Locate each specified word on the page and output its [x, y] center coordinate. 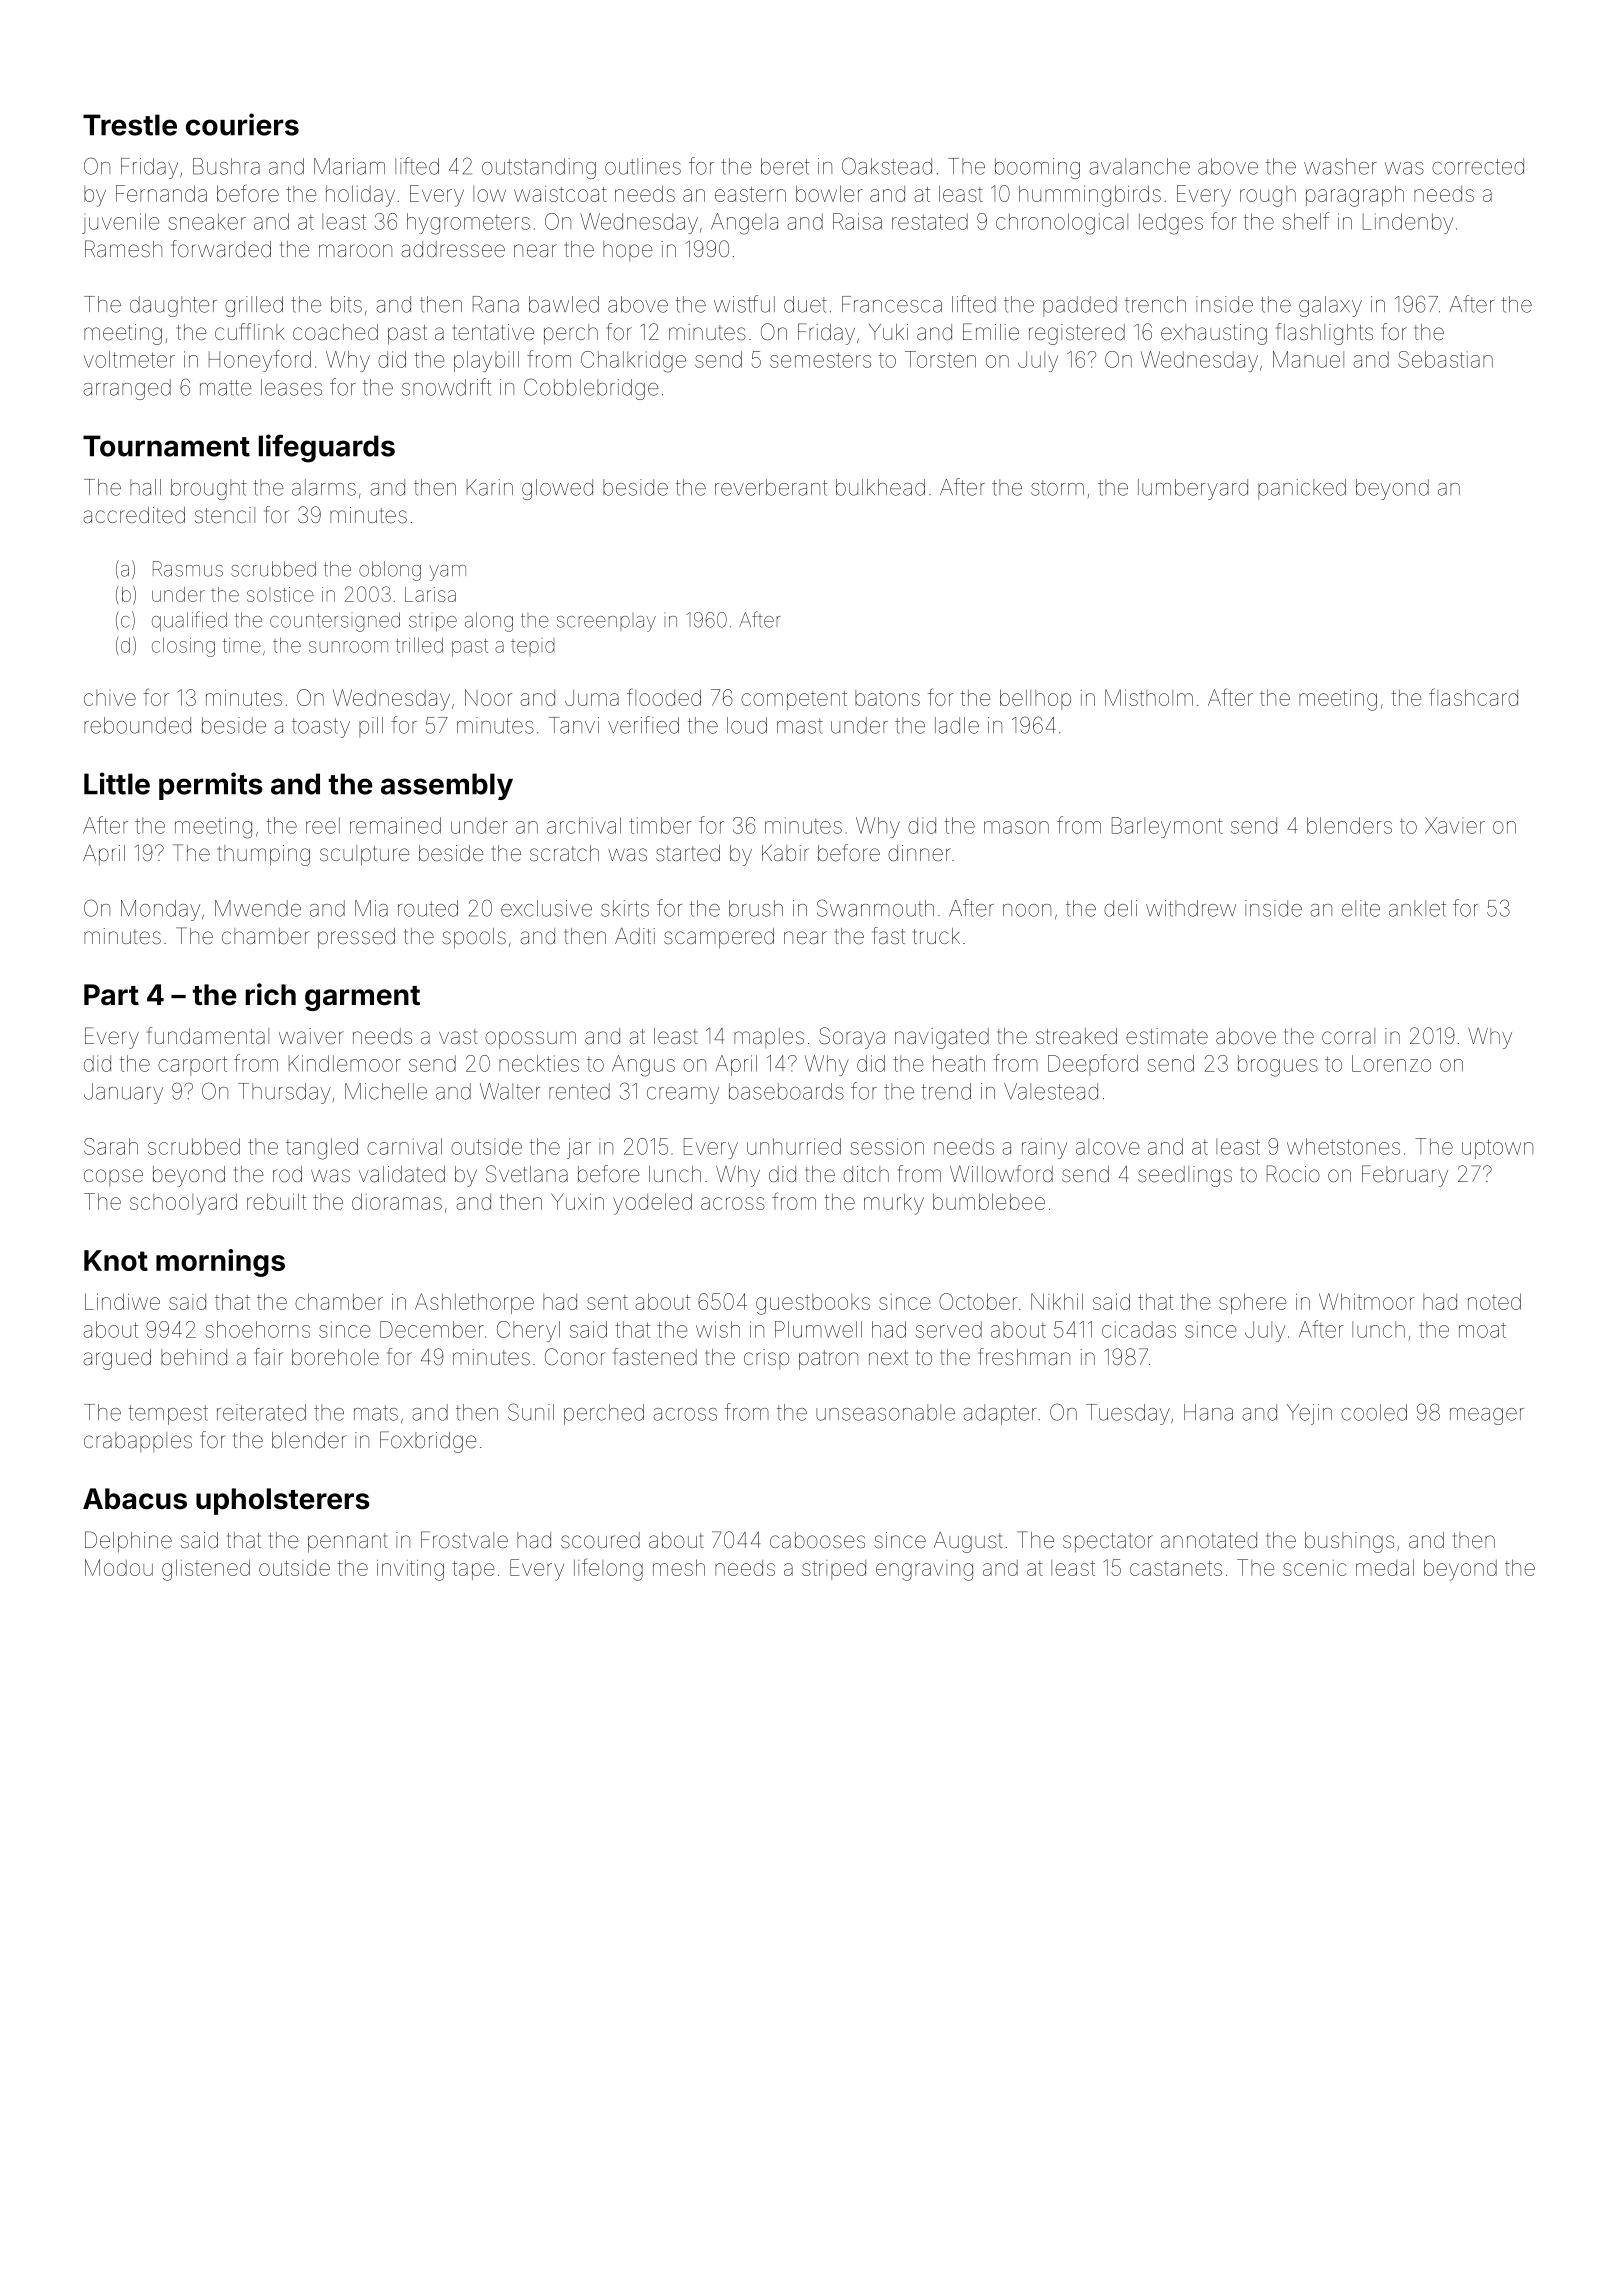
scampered [719, 938]
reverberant [771, 487]
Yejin [1309, 1414]
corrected [1478, 166]
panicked [1302, 489]
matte [226, 388]
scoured [600, 1540]
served [949, 1329]
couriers [242, 124]
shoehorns [258, 1329]
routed [428, 908]
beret [785, 166]
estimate [1167, 1036]
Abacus [135, 1499]
